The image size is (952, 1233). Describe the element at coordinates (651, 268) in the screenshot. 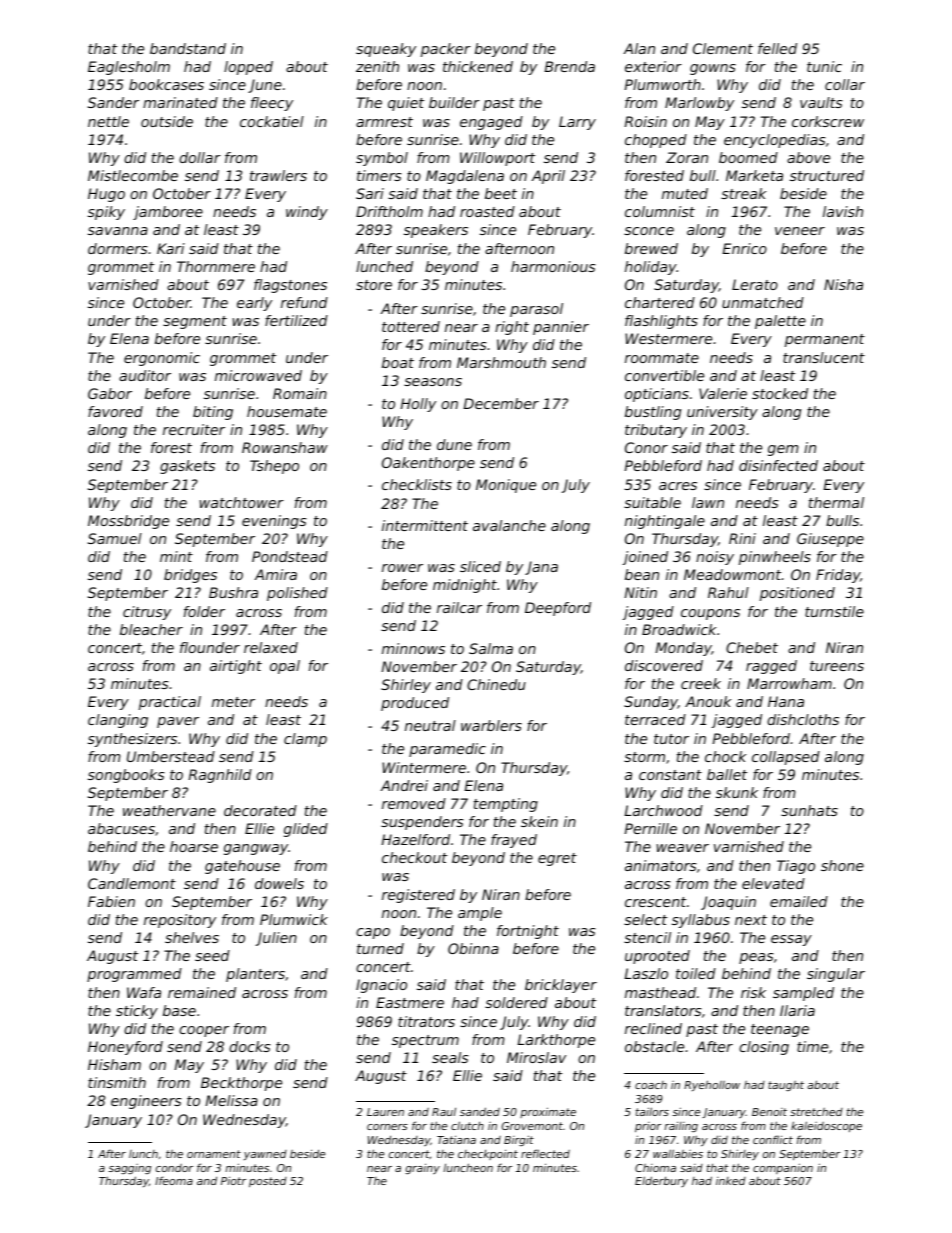

I see `holiday` at that location.
